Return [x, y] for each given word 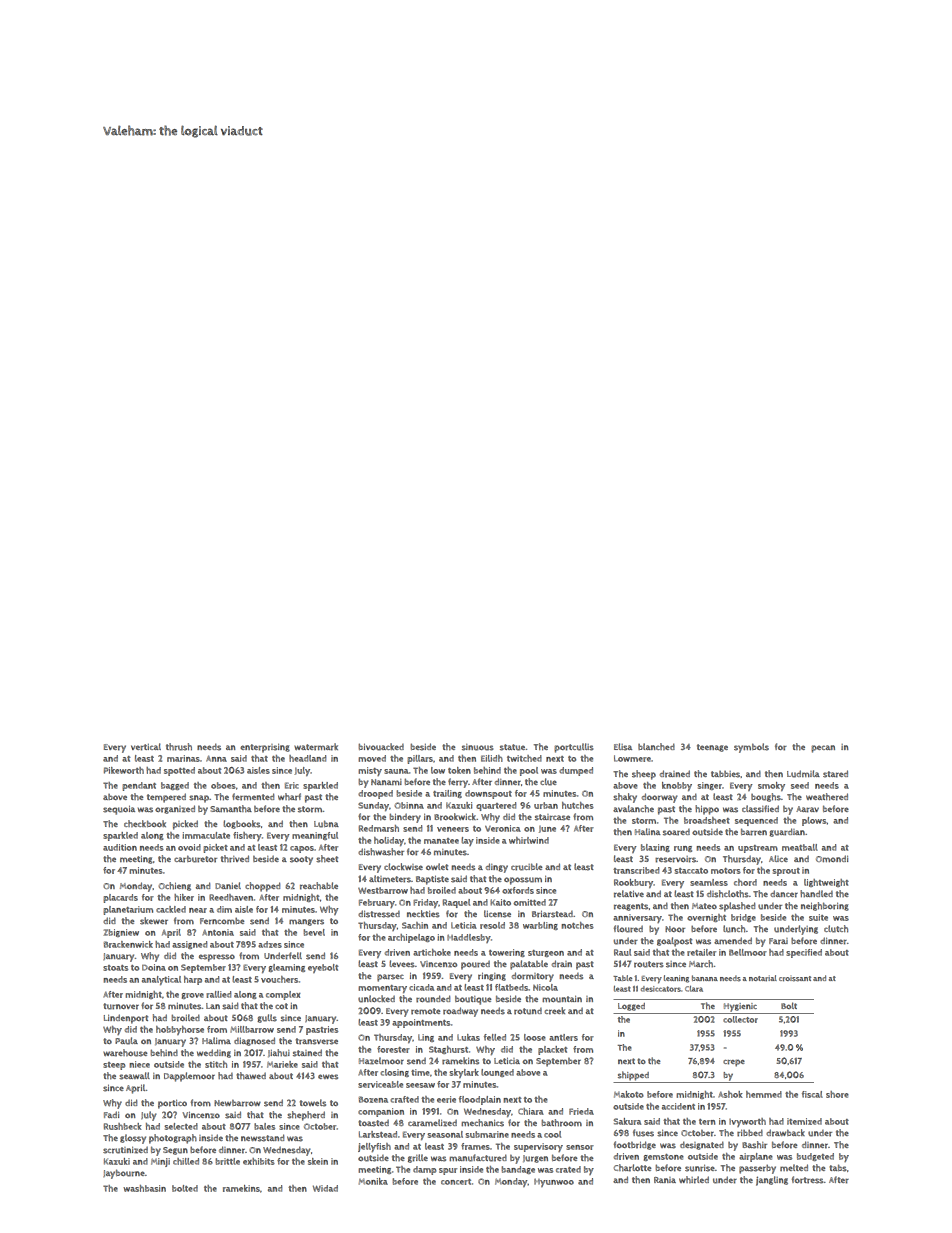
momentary [383, 989]
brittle [228, 1161]
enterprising [265, 748]
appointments [421, 1023]
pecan [823, 749]
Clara [694, 989]
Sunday [373, 806]
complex [283, 995]
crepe [734, 1063]
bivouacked [381, 747]
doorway [660, 798]
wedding [214, 1053]
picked [185, 825]
